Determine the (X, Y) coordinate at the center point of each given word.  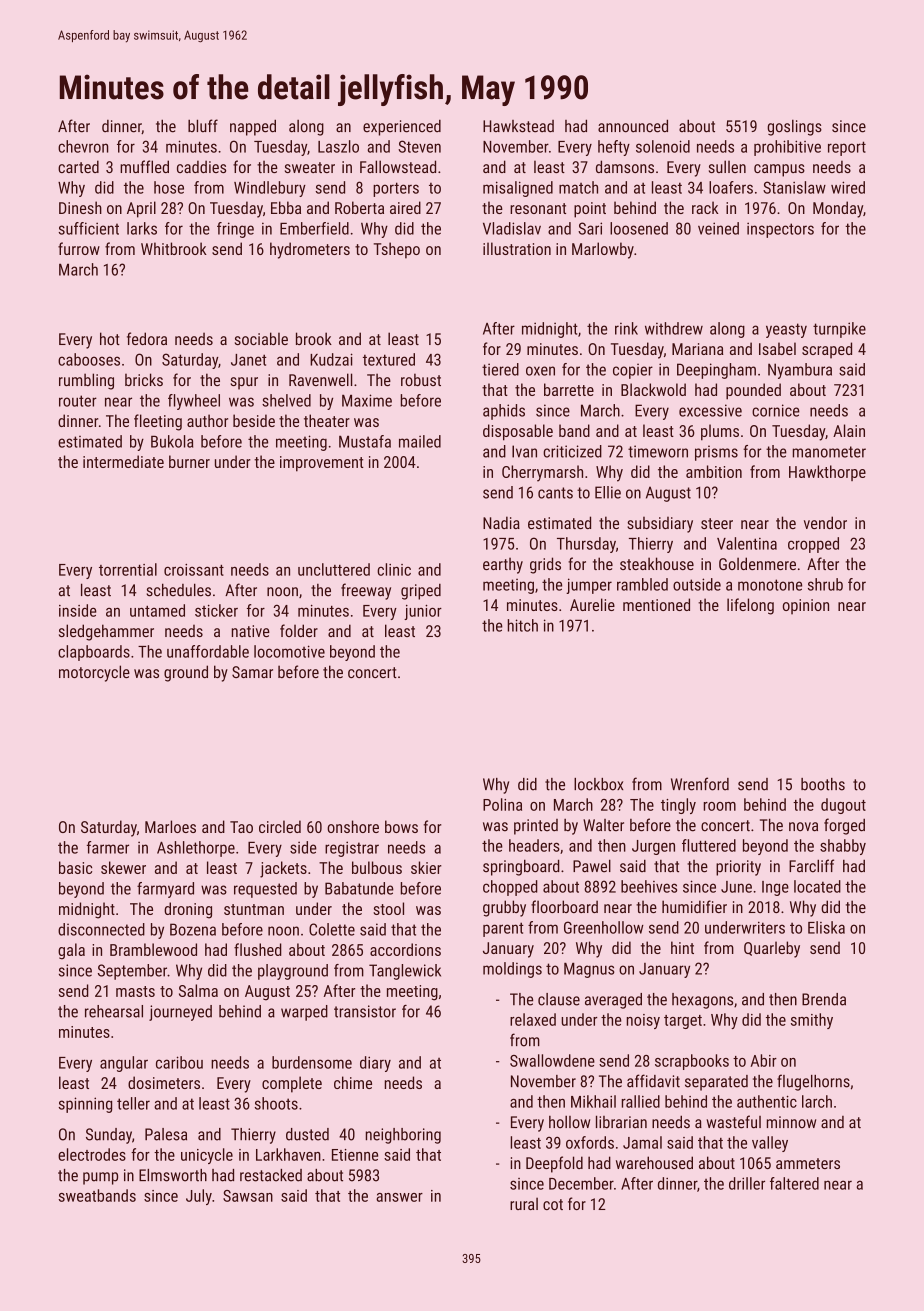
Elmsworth (173, 1175)
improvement (321, 464)
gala (71, 951)
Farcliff (811, 866)
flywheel (194, 402)
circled (280, 826)
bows (401, 826)
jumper (589, 586)
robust (421, 379)
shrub (825, 584)
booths (823, 784)
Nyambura (800, 371)
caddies (201, 166)
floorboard (564, 906)
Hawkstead (518, 126)
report (847, 148)
